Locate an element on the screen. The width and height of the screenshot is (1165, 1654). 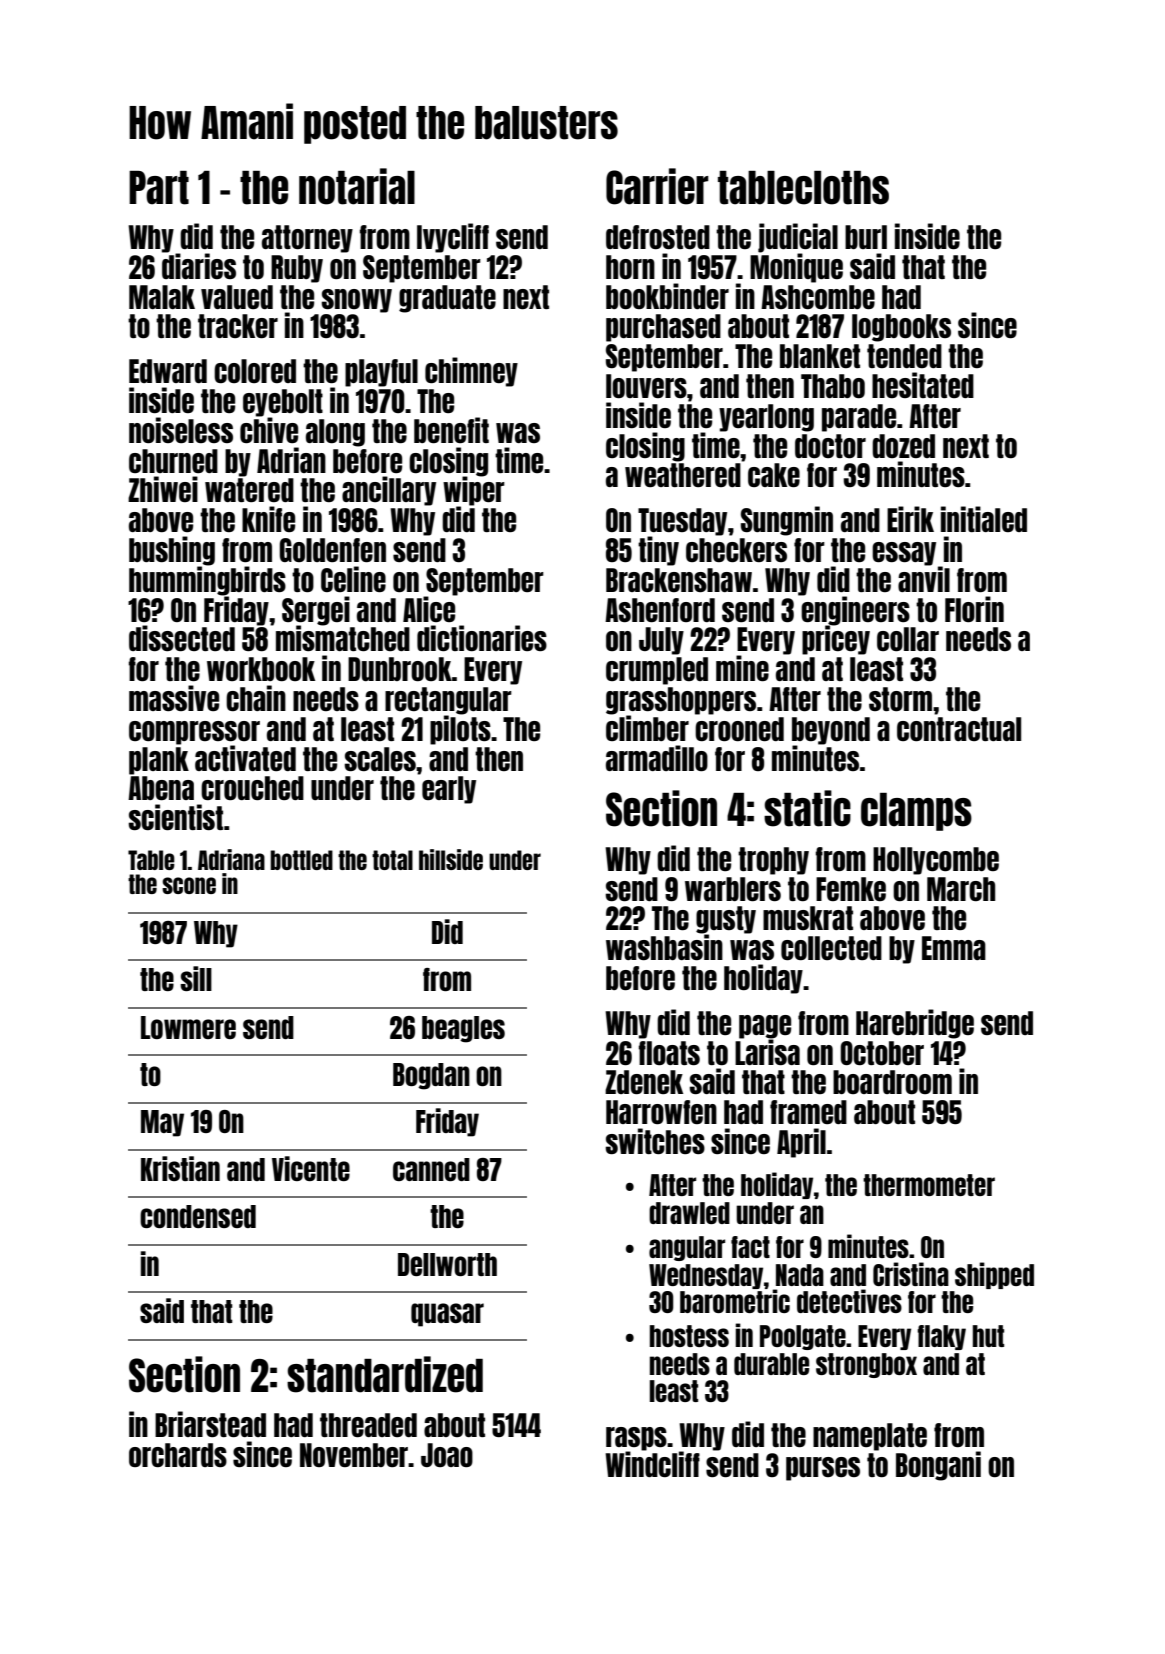
hesitated is located at coordinates (923, 385).
